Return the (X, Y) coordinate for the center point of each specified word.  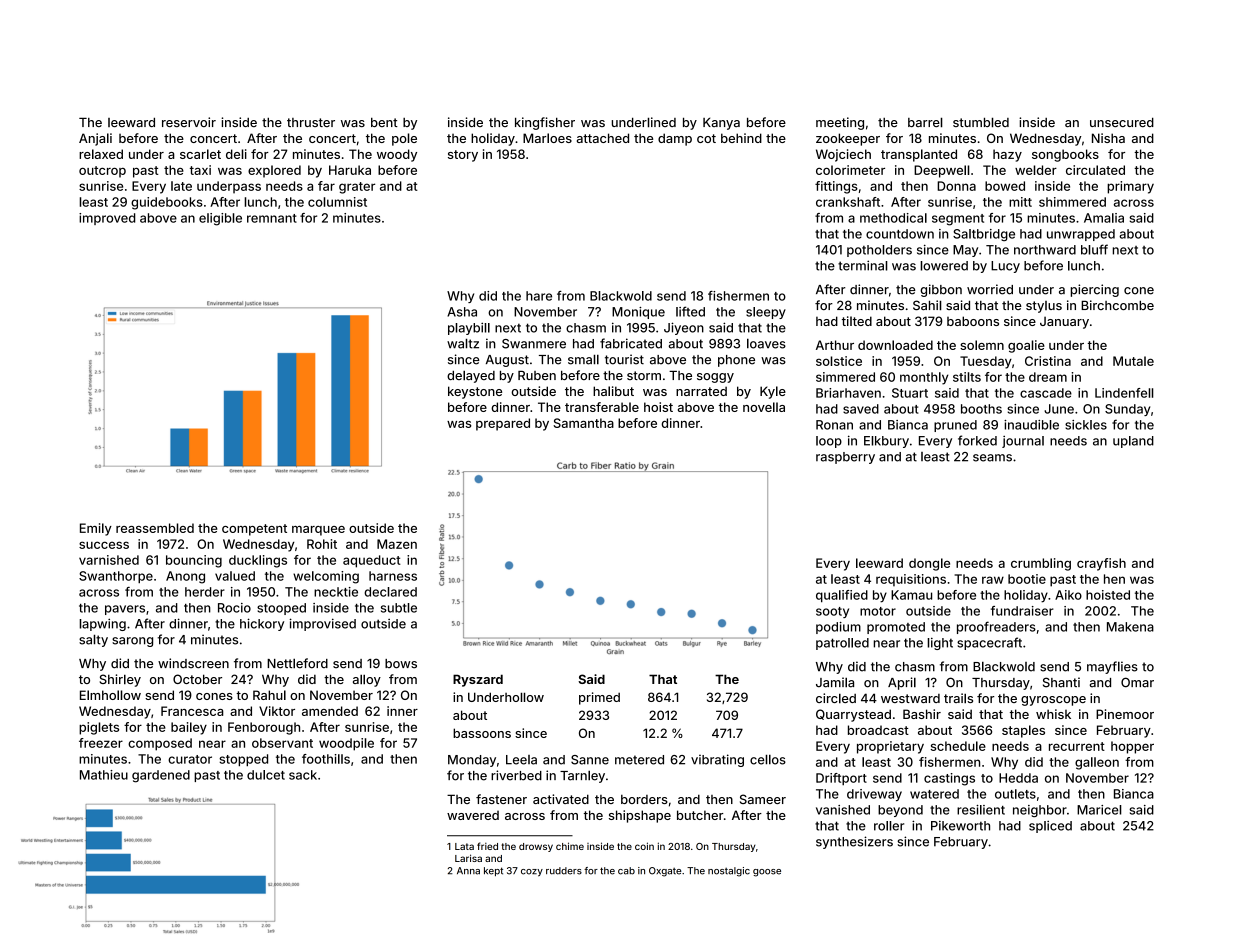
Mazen (397, 544)
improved (107, 219)
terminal (863, 265)
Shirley (120, 680)
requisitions (911, 580)
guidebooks (167, 203)
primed (599, 698)
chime (570, 846)
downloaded (895, 345)
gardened (161, 776)
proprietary (890, 747)
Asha (462, 312)
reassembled (155, 528)
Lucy (1005, 267)
